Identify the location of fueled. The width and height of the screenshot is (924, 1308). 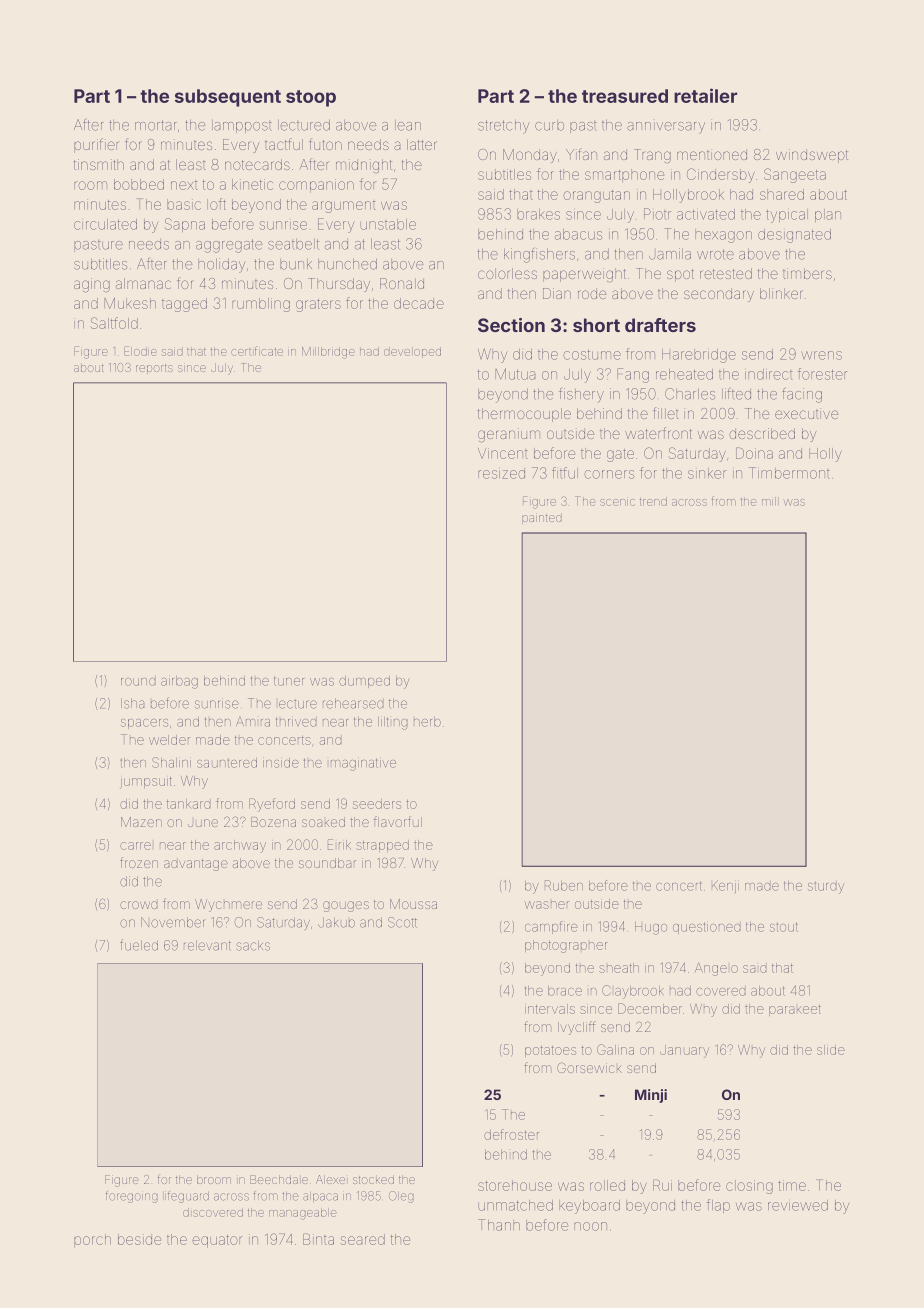
(139, 945).
